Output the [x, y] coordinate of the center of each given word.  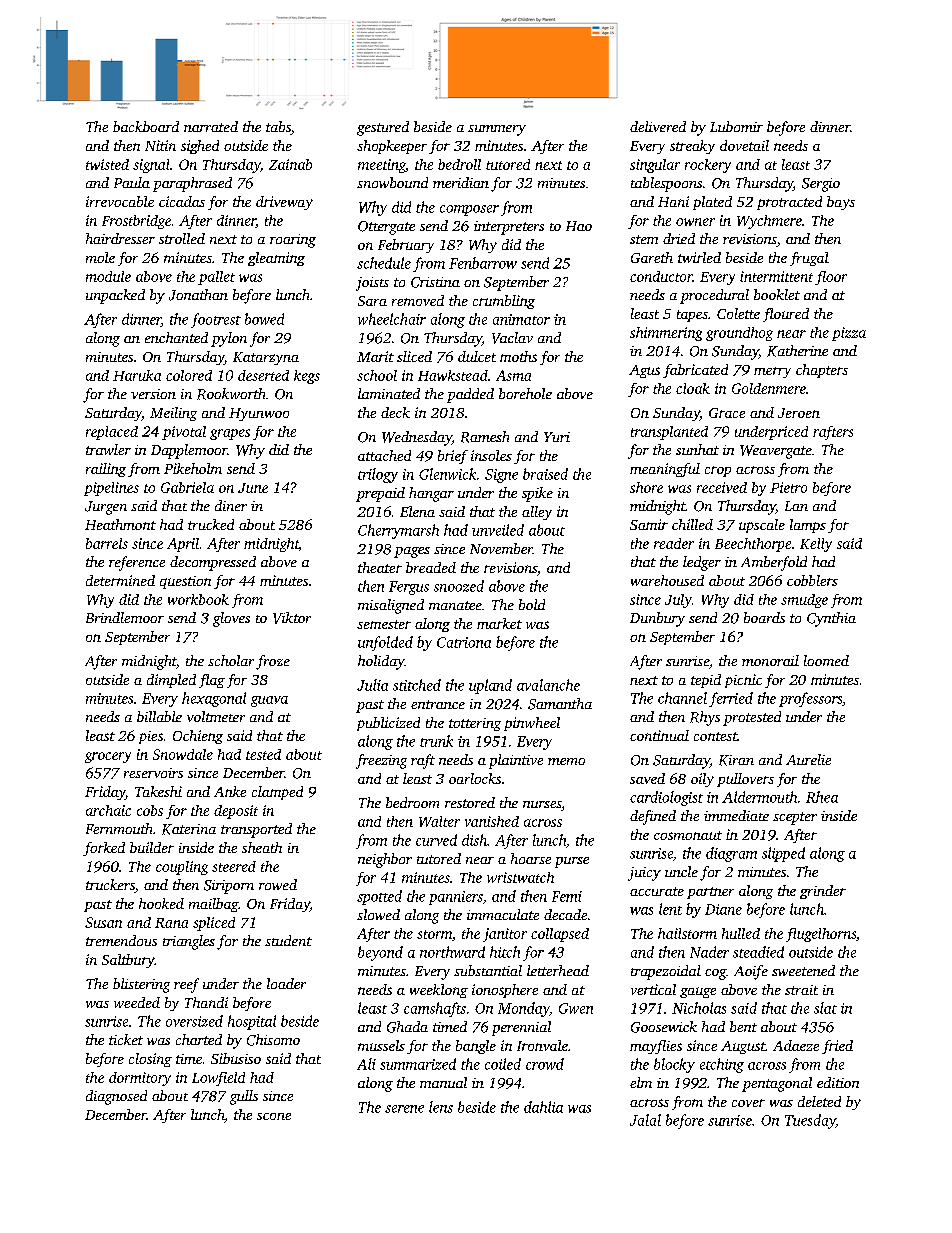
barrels [107, 543]
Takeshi [158, 791]
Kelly [816, 545]
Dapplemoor [189, 451]
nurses [542, 804]
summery [497, 130]
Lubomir [736, 126]
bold [532, 604]
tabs [278, 128]
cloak [693, 388]
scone [274, 1116]
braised [545, 474]
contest [715, 736]
